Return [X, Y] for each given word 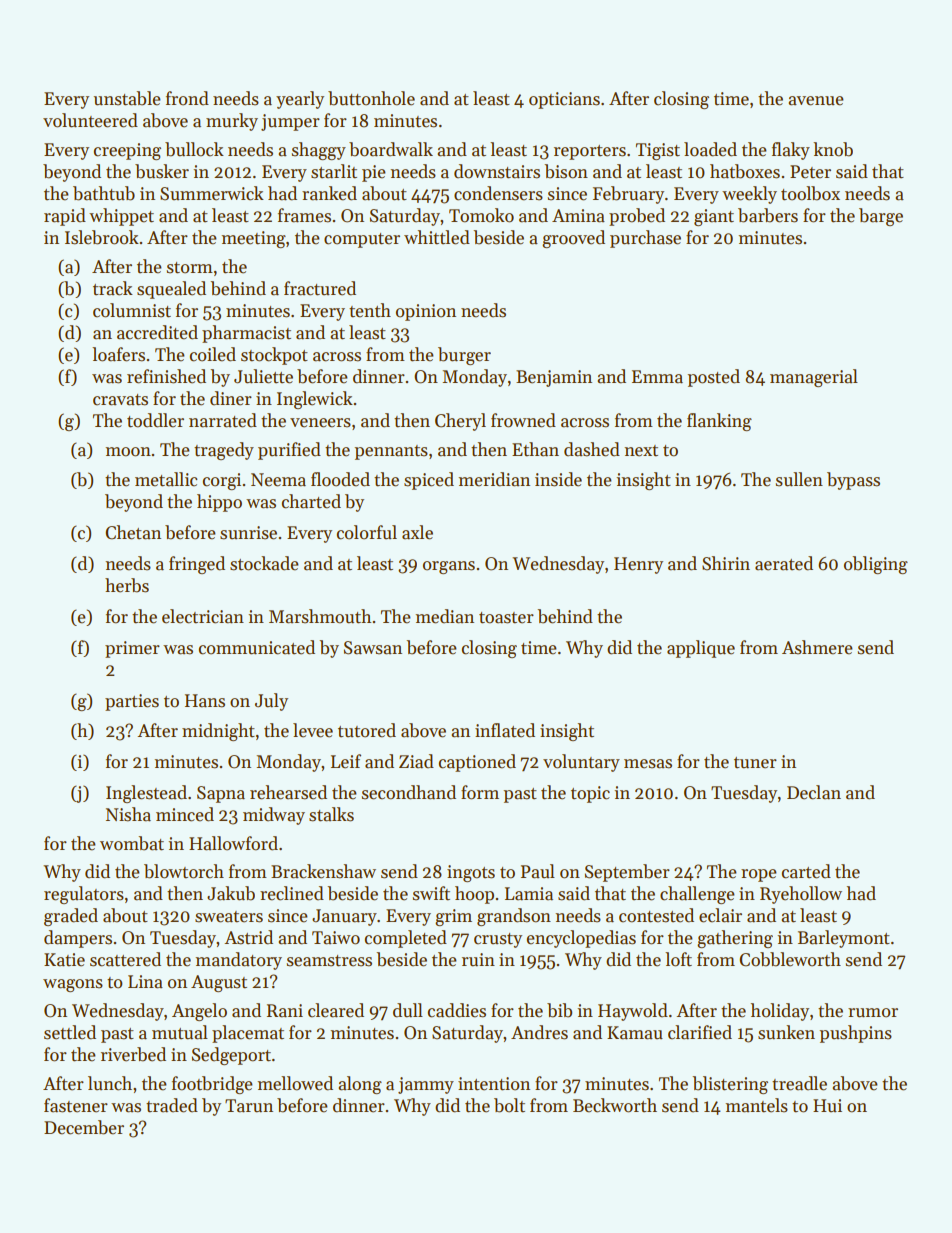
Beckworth [615, 1105]
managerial [814, 378]
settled [70, 1032]
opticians [564, 100]
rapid [65, 217]
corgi [222, 481]
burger [464, 356]
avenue [816, 101]
